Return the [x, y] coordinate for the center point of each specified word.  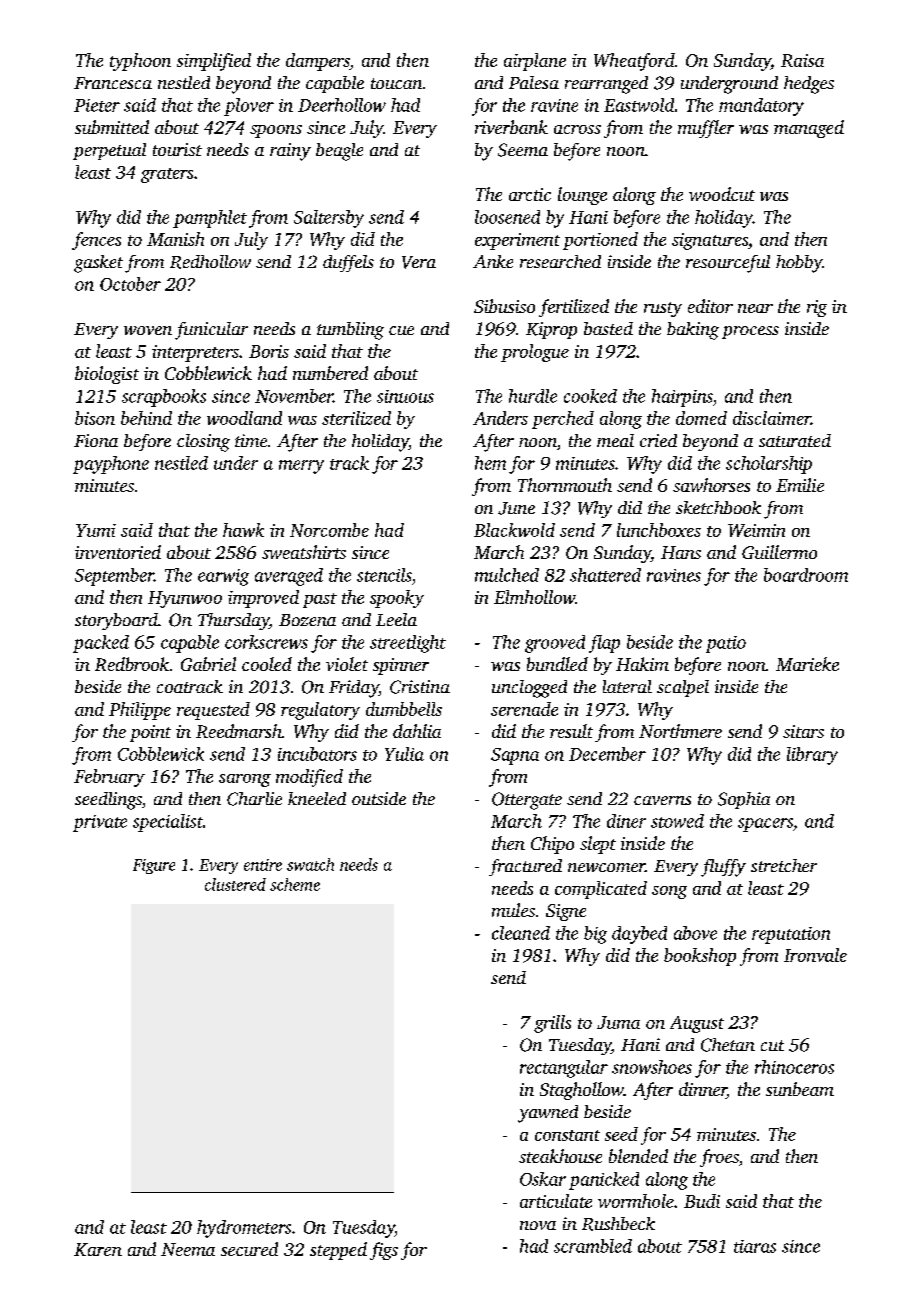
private [100, 823]
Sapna [515, 756]
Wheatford [634, 62]
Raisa [802, 60]
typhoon [140, 62]
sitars [803, 731]
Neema [188, 1249]
